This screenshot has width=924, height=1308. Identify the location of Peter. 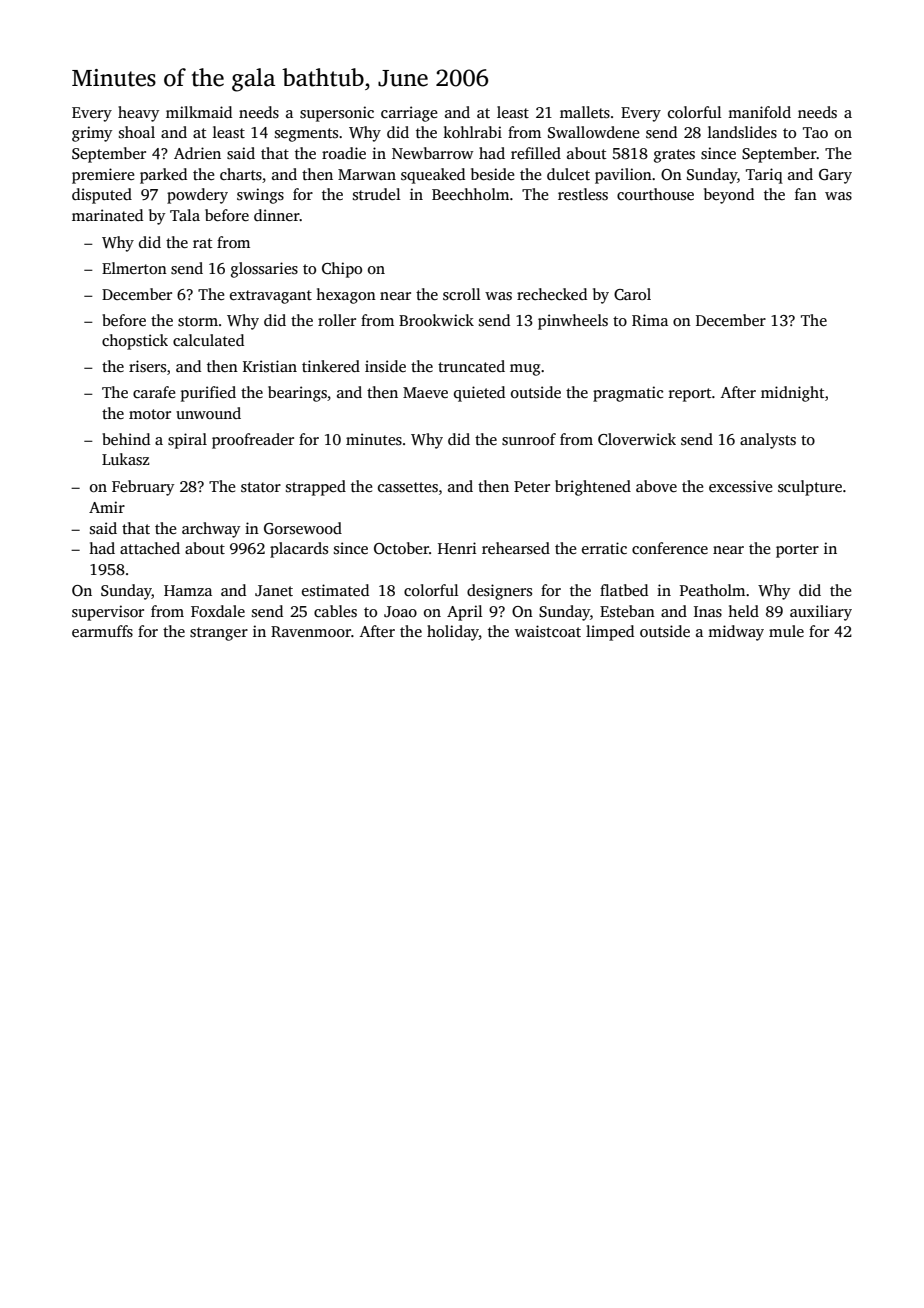
(532, 486).
